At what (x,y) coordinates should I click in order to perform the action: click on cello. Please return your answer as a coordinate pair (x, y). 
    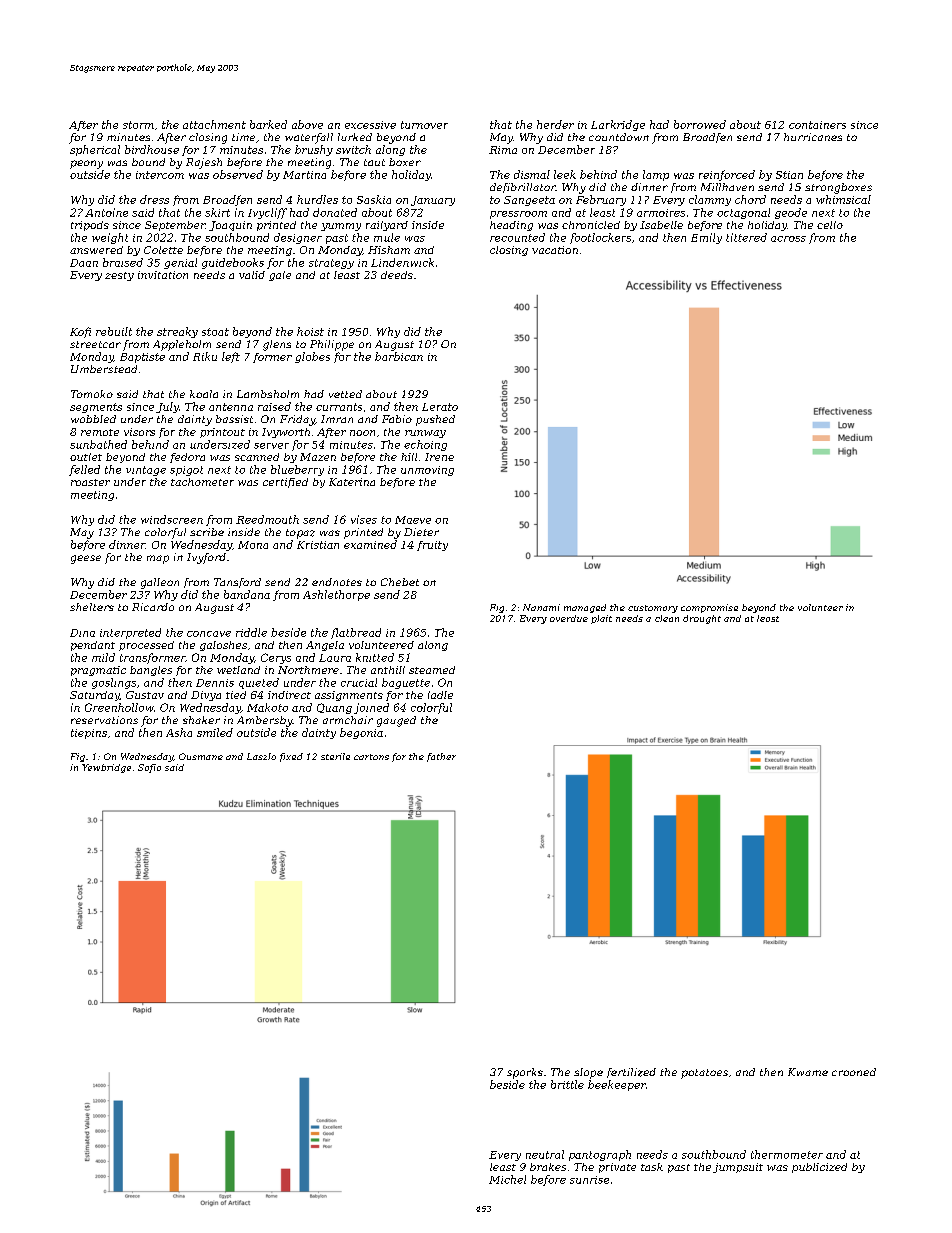
    Looking at the image, I should click on (830, 225).
